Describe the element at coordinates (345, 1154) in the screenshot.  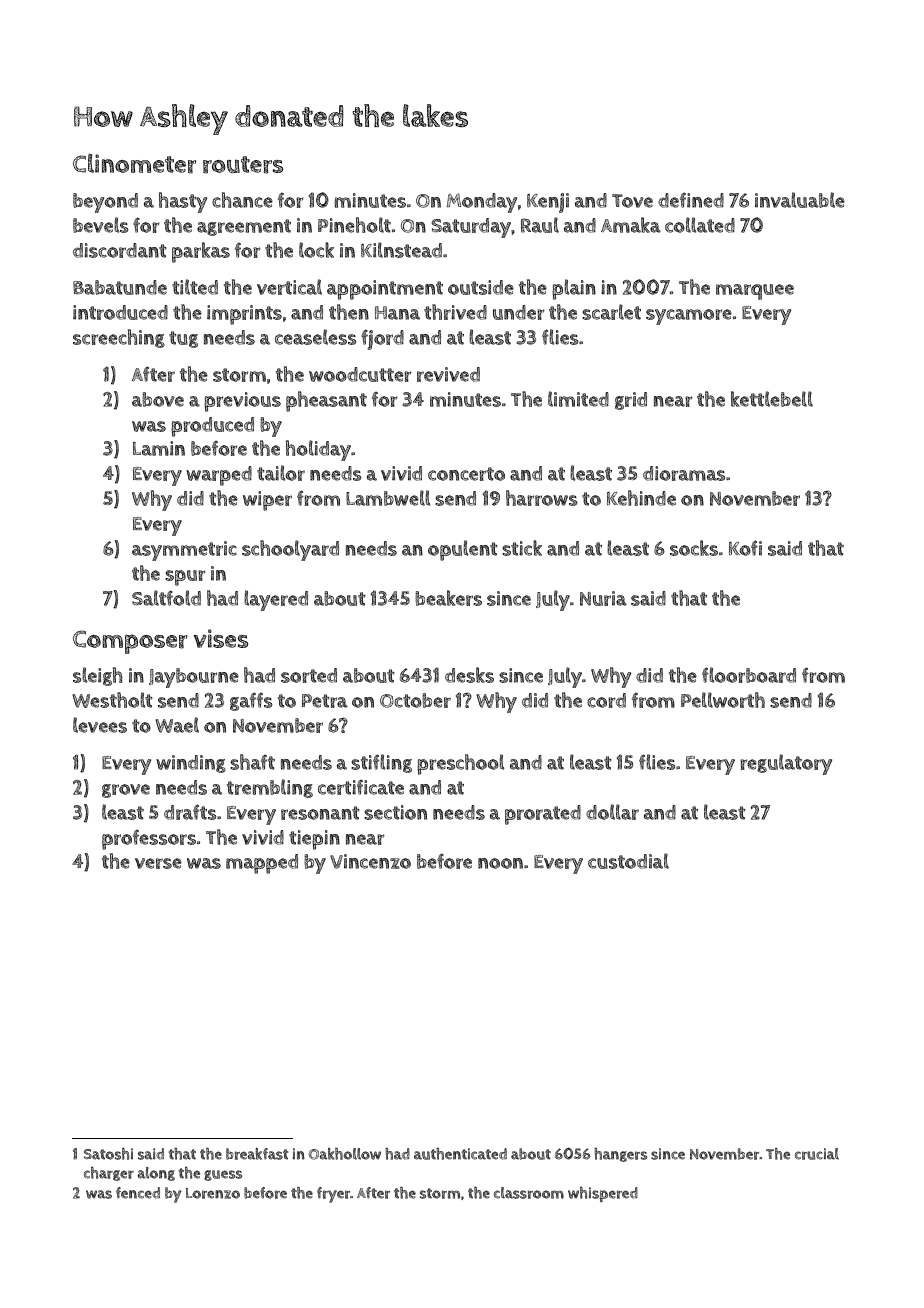
I see `Oakhollow` at that location.
